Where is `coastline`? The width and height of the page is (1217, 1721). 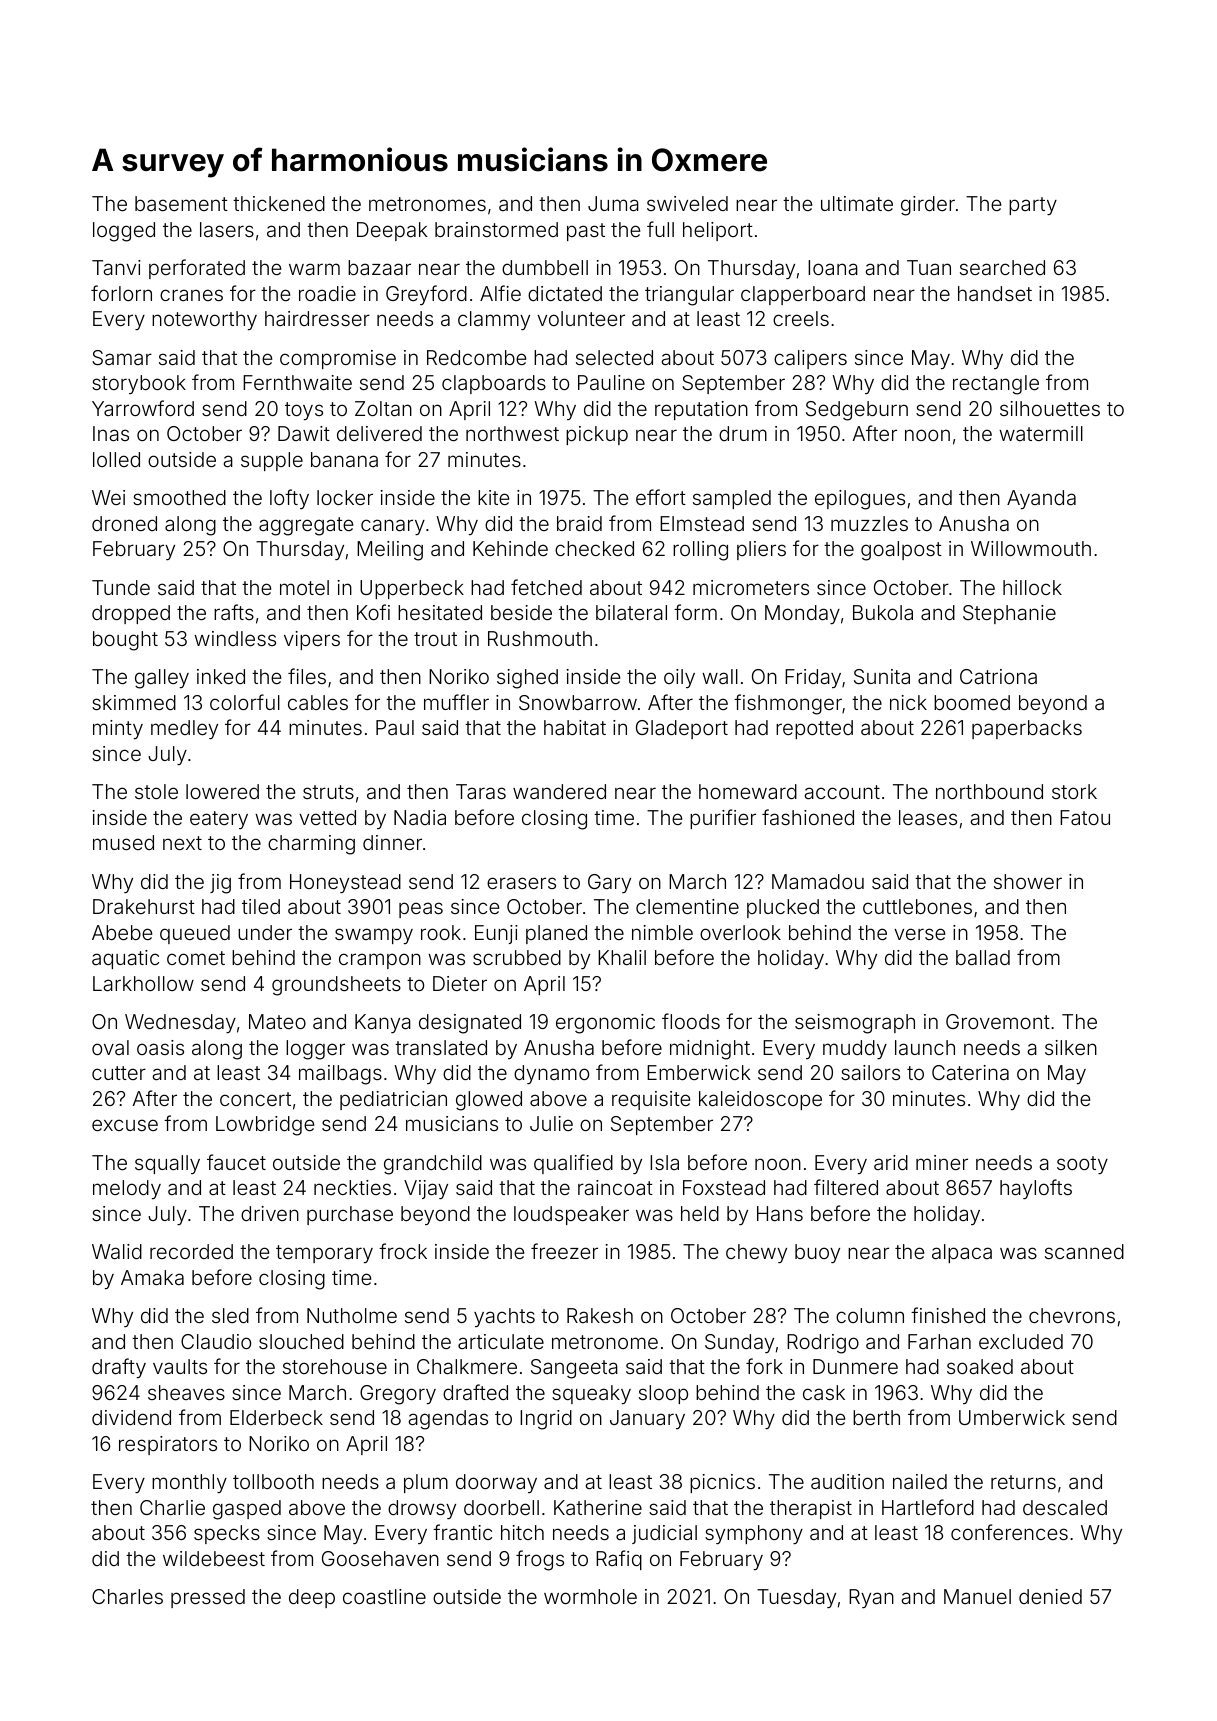 coastline is located at coordinates (384, 1596).
